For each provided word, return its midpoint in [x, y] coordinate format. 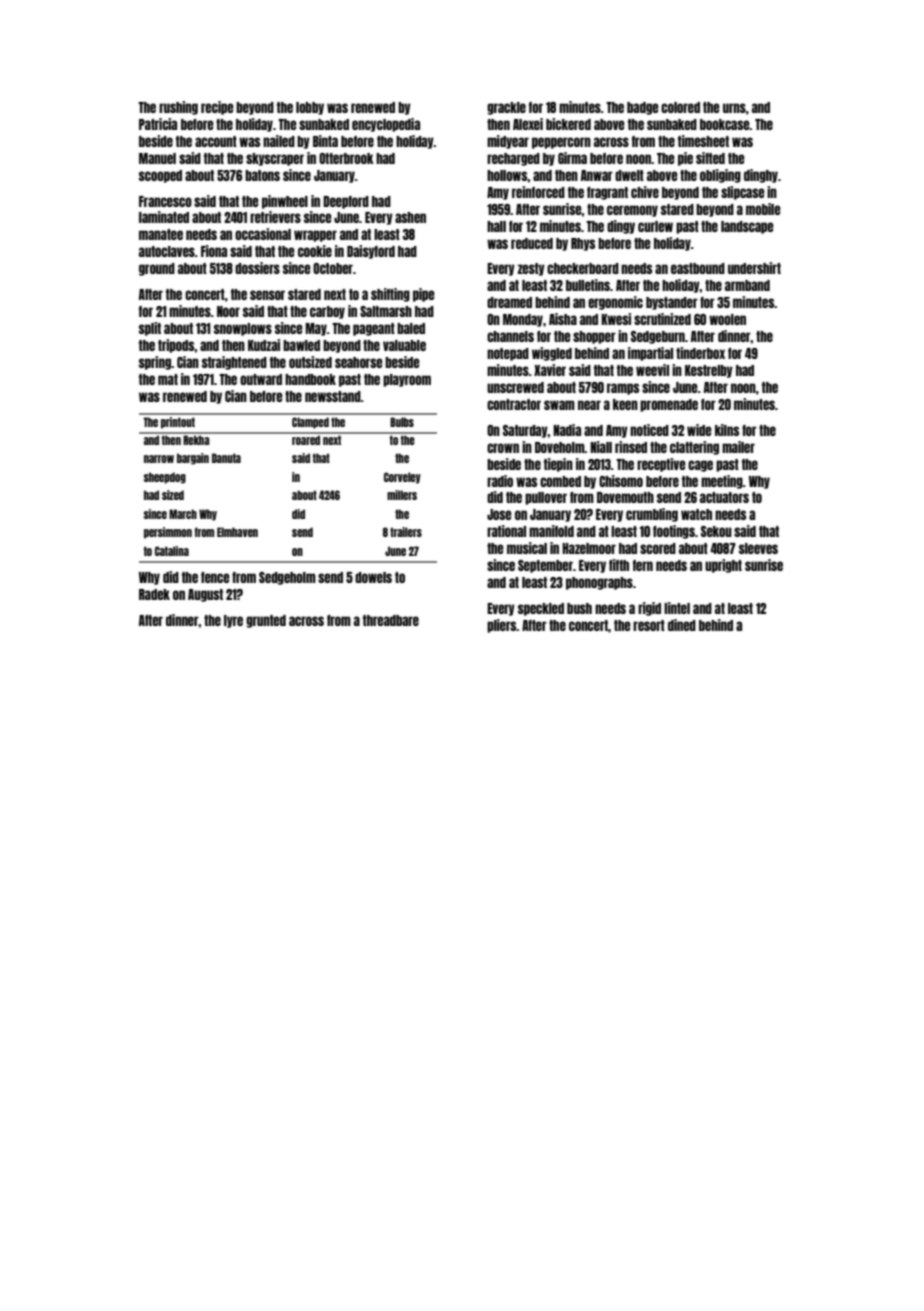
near [589, 405]
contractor [514, 404]
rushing [178, 108]
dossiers [257, 268]
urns [734, 108]
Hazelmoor [589, 548]
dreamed [509, 302]
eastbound [698, 268]
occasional [263, 234]
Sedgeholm [287, 578]
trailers [406, 532]
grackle [506, 108]
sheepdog [165, 478]
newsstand [333, 396]
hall [496, 226]
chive [645, 192]
